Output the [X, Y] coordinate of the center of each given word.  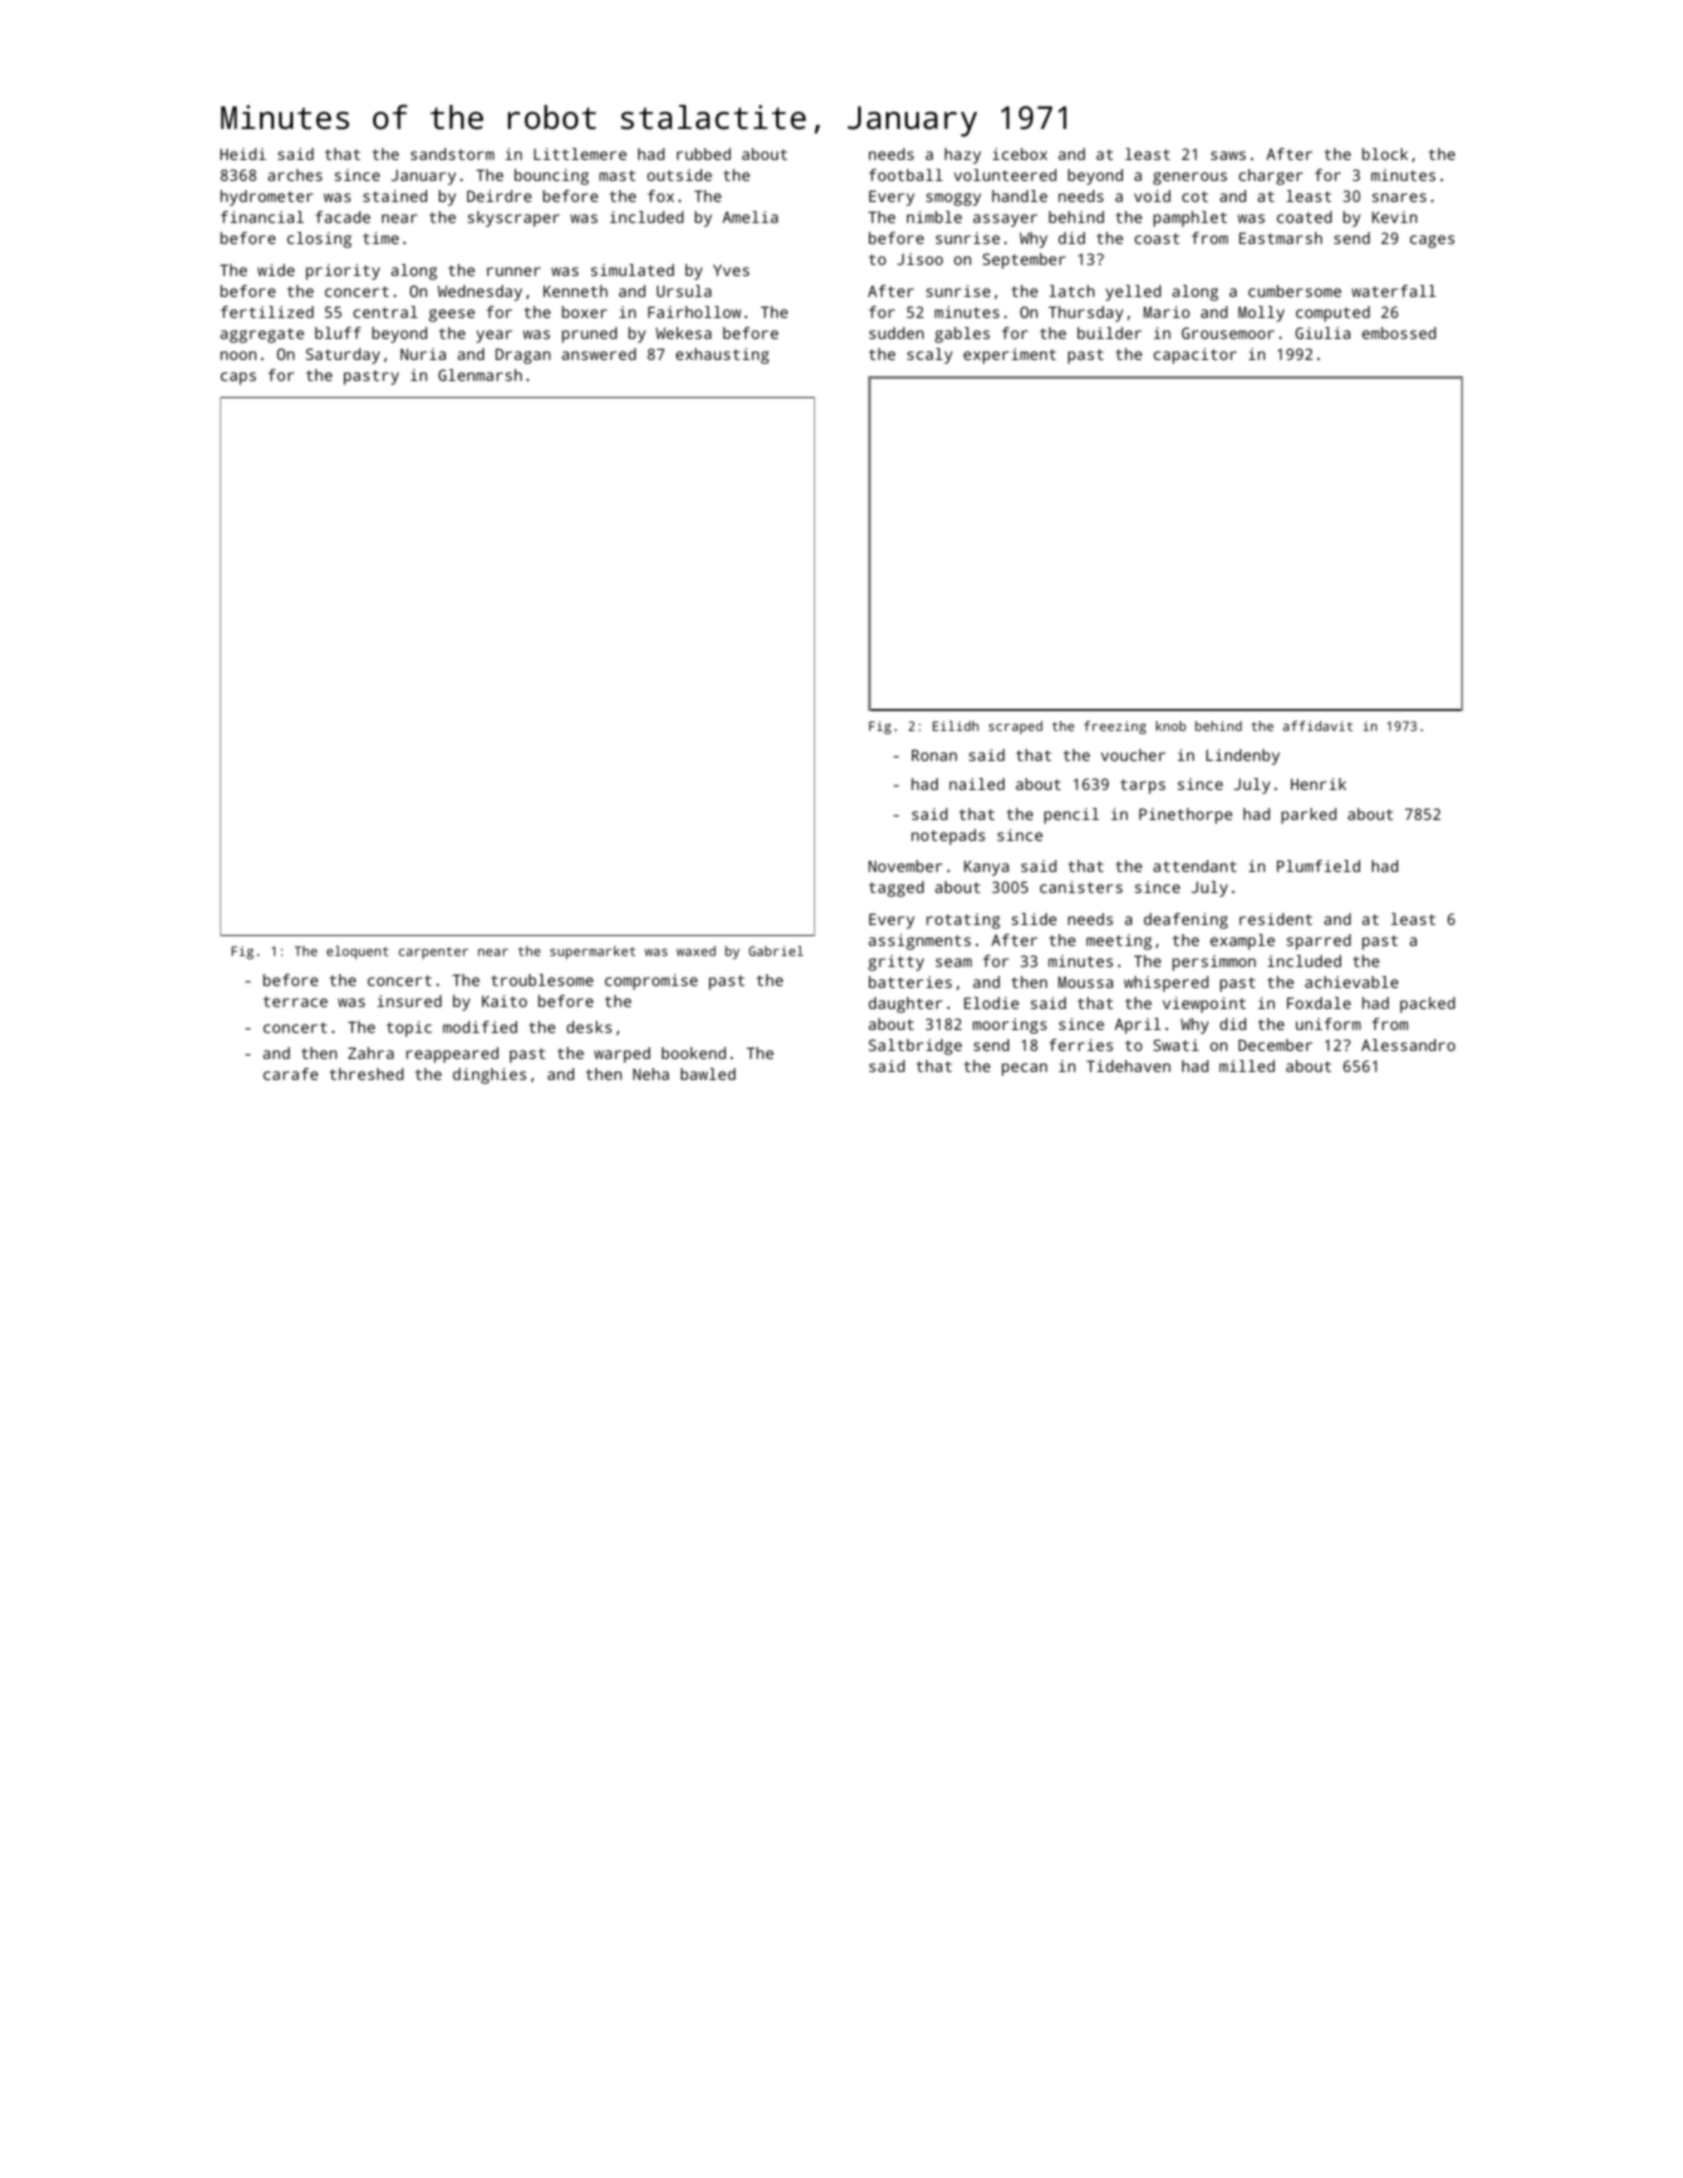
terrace [295, 1001]
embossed [1399, 333]
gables [962, 335]
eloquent [358, 952]
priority [343, 272]
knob [1171, 726]
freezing [1115, 727]
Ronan [934, 755]
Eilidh [956, 726]
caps [238, 378]
